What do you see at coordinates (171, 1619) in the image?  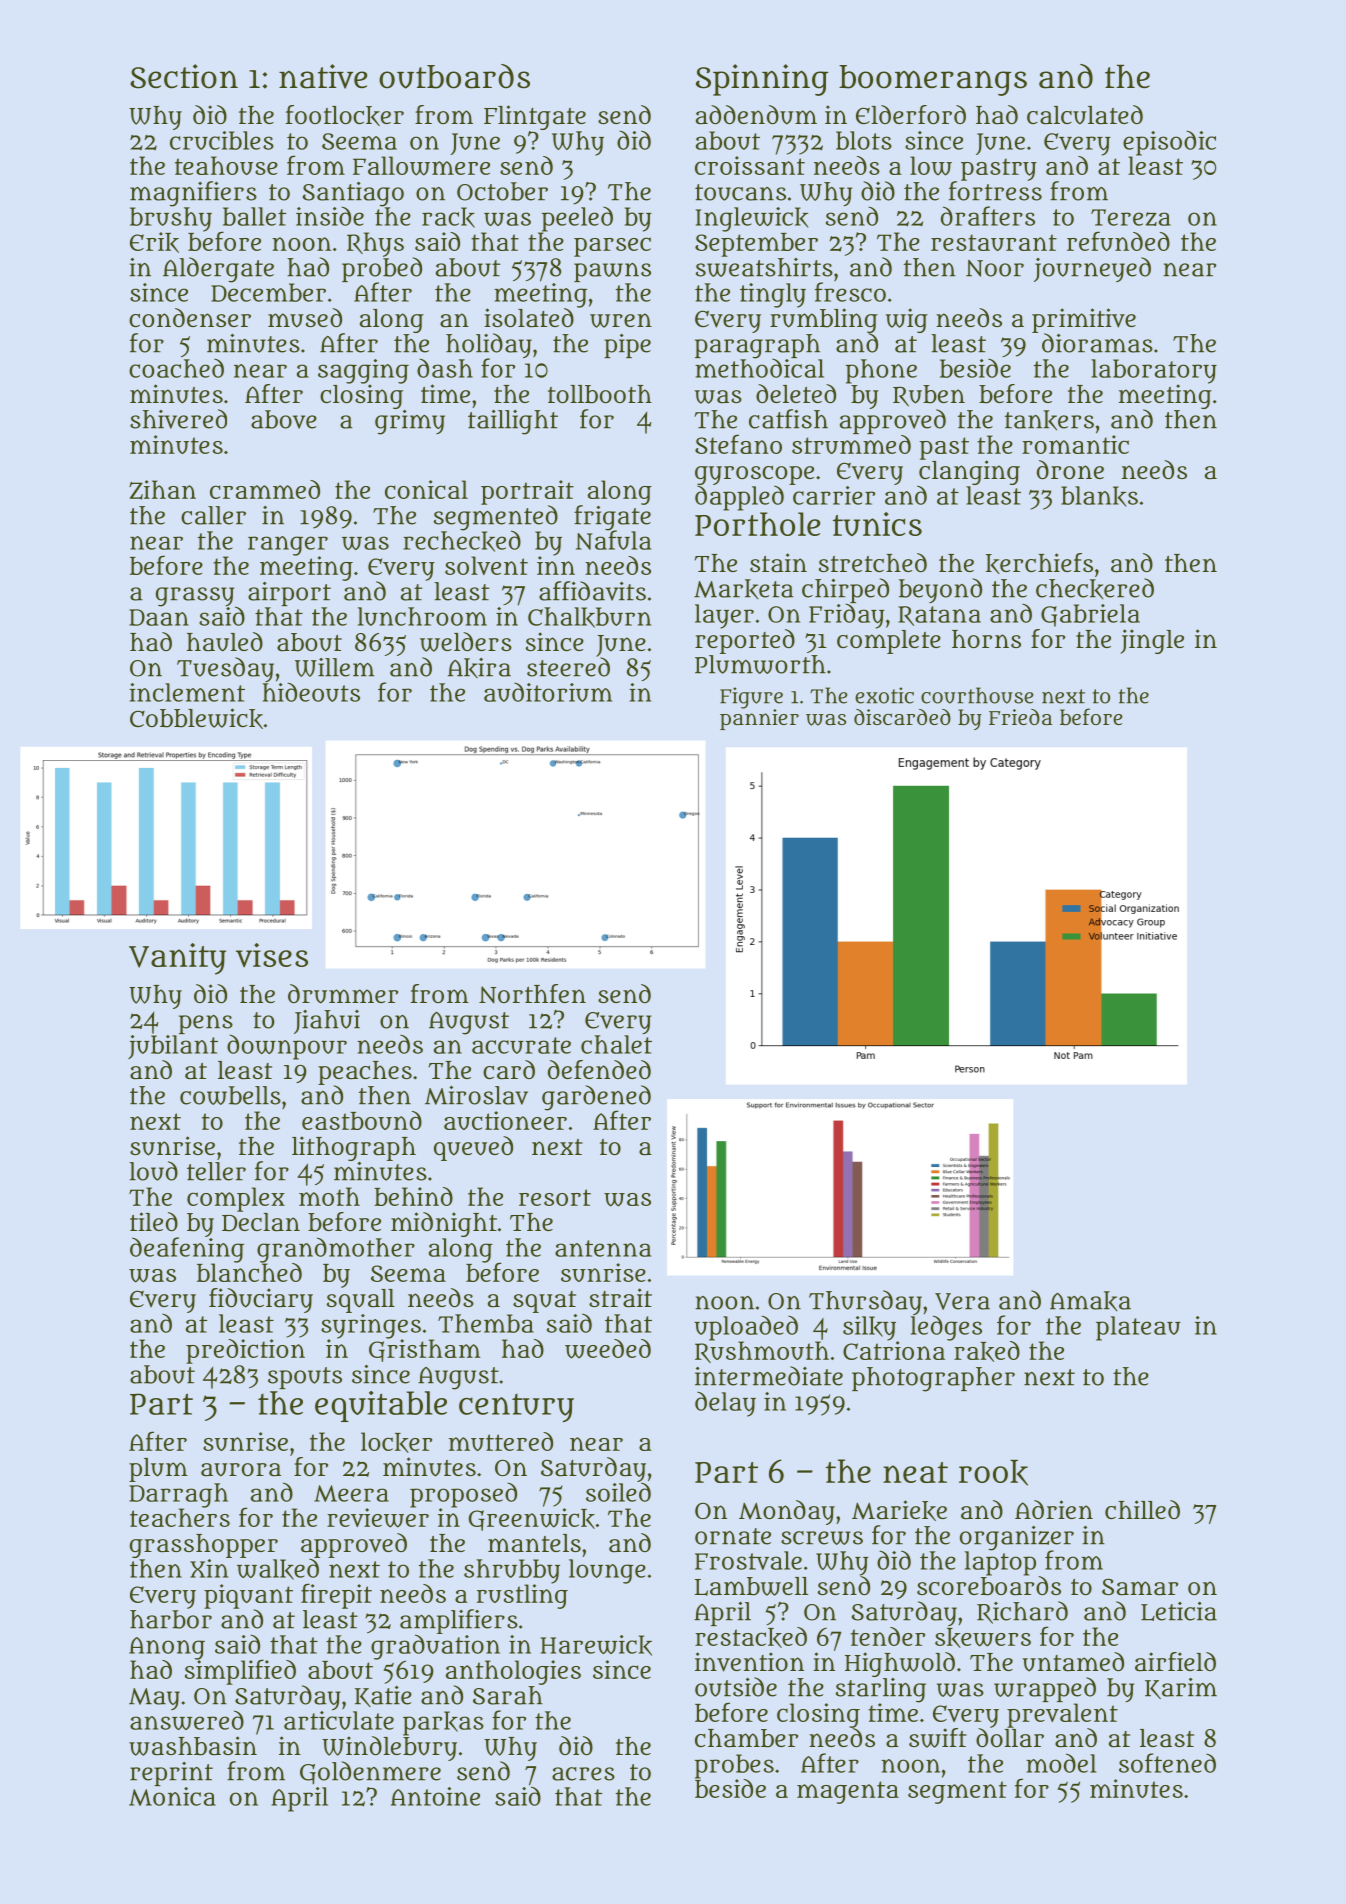 I see `harbor` at bounding box center [171, 1619].
